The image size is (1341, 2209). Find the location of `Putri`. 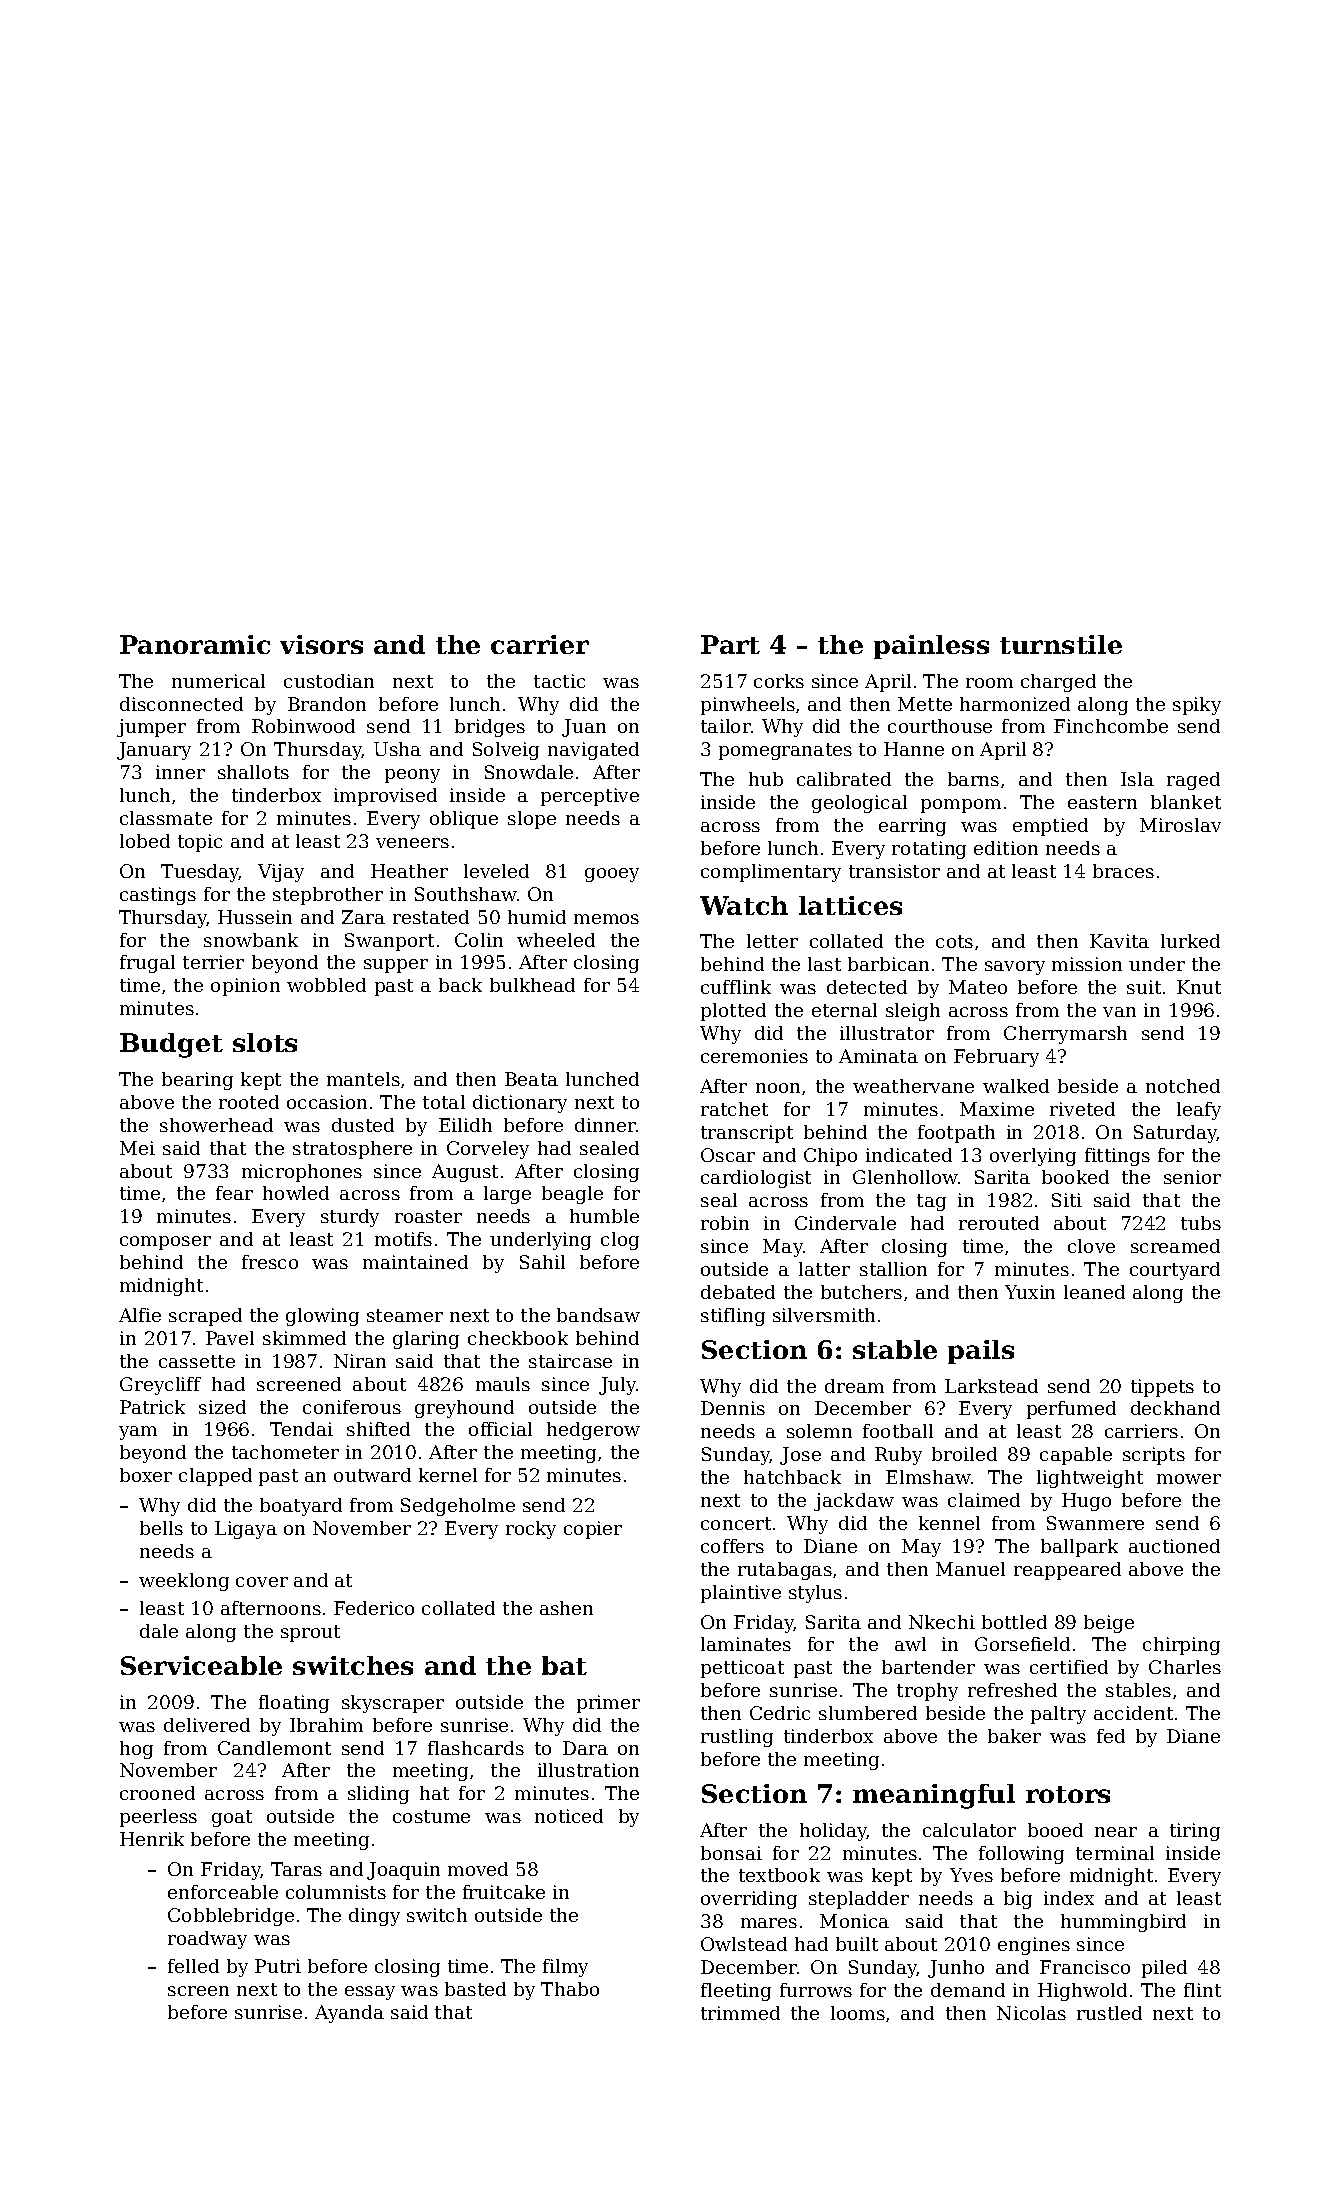

Putri is located at coordinates (278, 1966).
